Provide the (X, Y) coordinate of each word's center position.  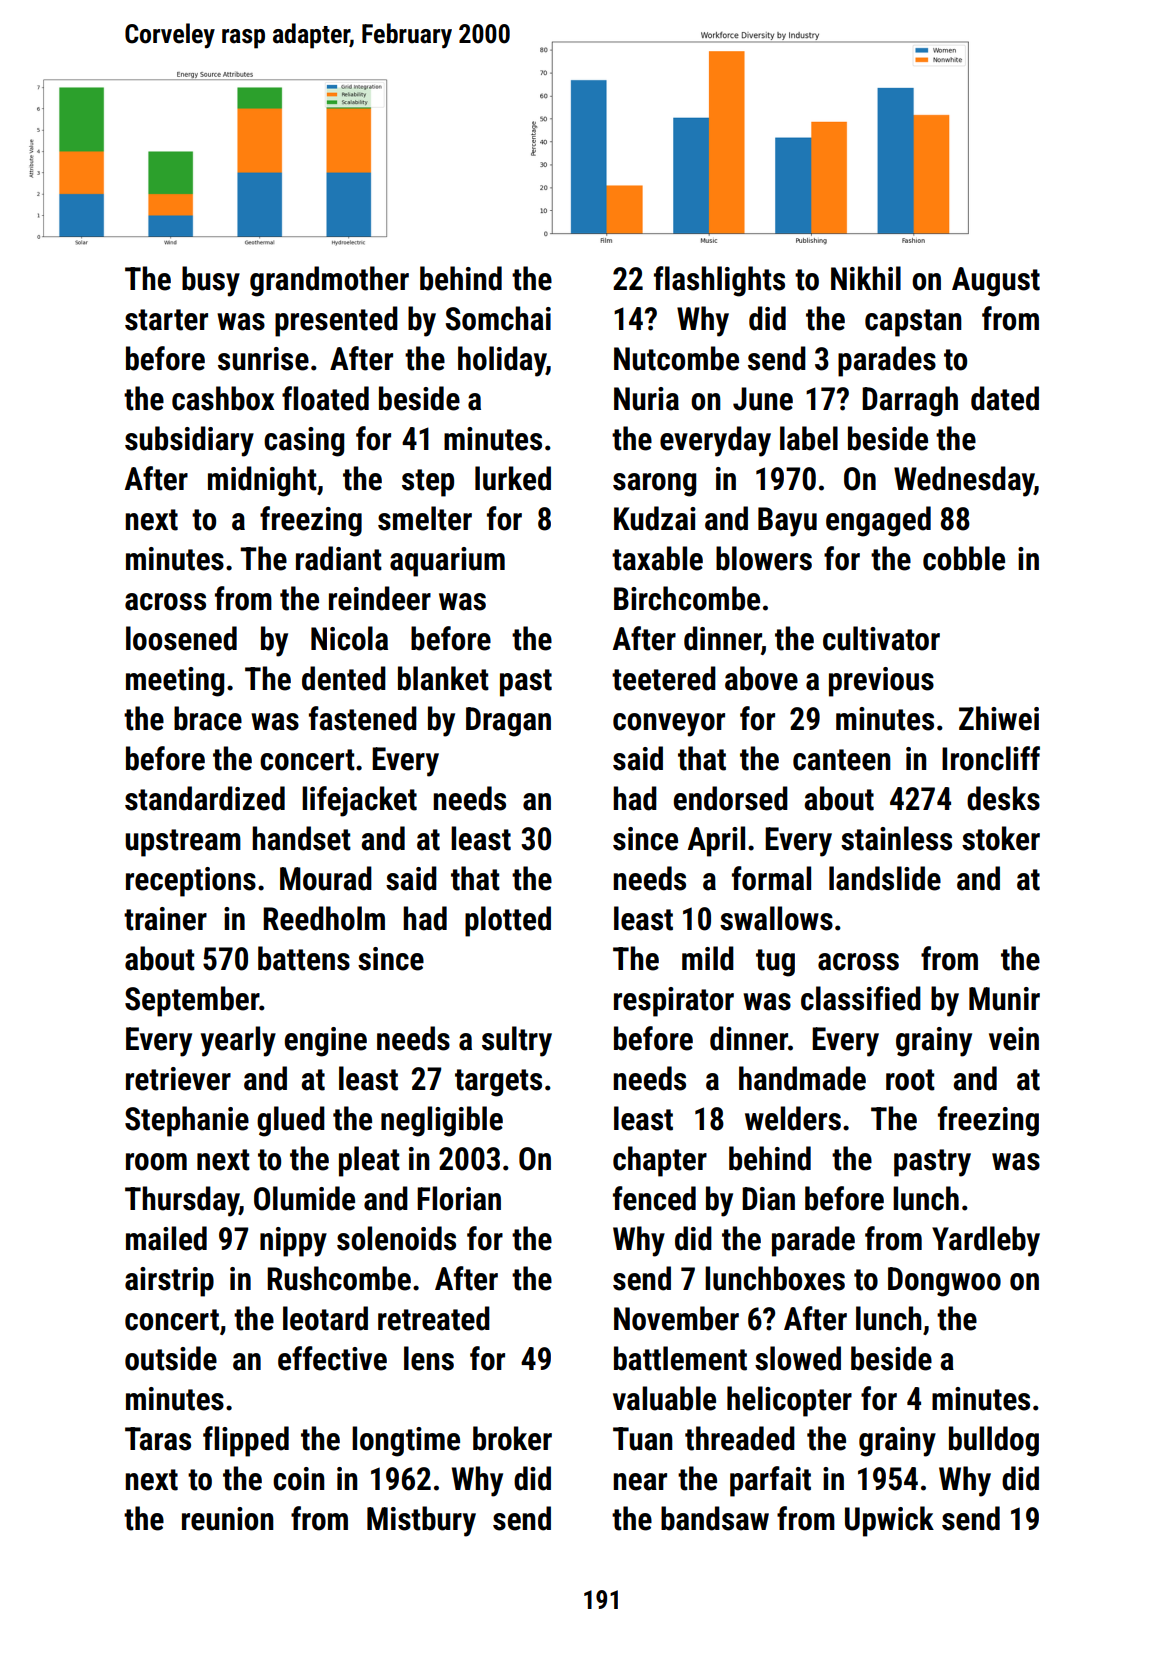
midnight (262, 481)
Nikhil (866, 278)
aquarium (447, 562)
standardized (205, 798)
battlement (680, 1358)
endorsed (731, 798)
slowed (798, 1358)
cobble (964, 558)
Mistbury (421, 1521)
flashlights (719, 281)
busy (211, 281)
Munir (1004, 999)
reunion (228, 1519)
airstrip (169, 1282)
